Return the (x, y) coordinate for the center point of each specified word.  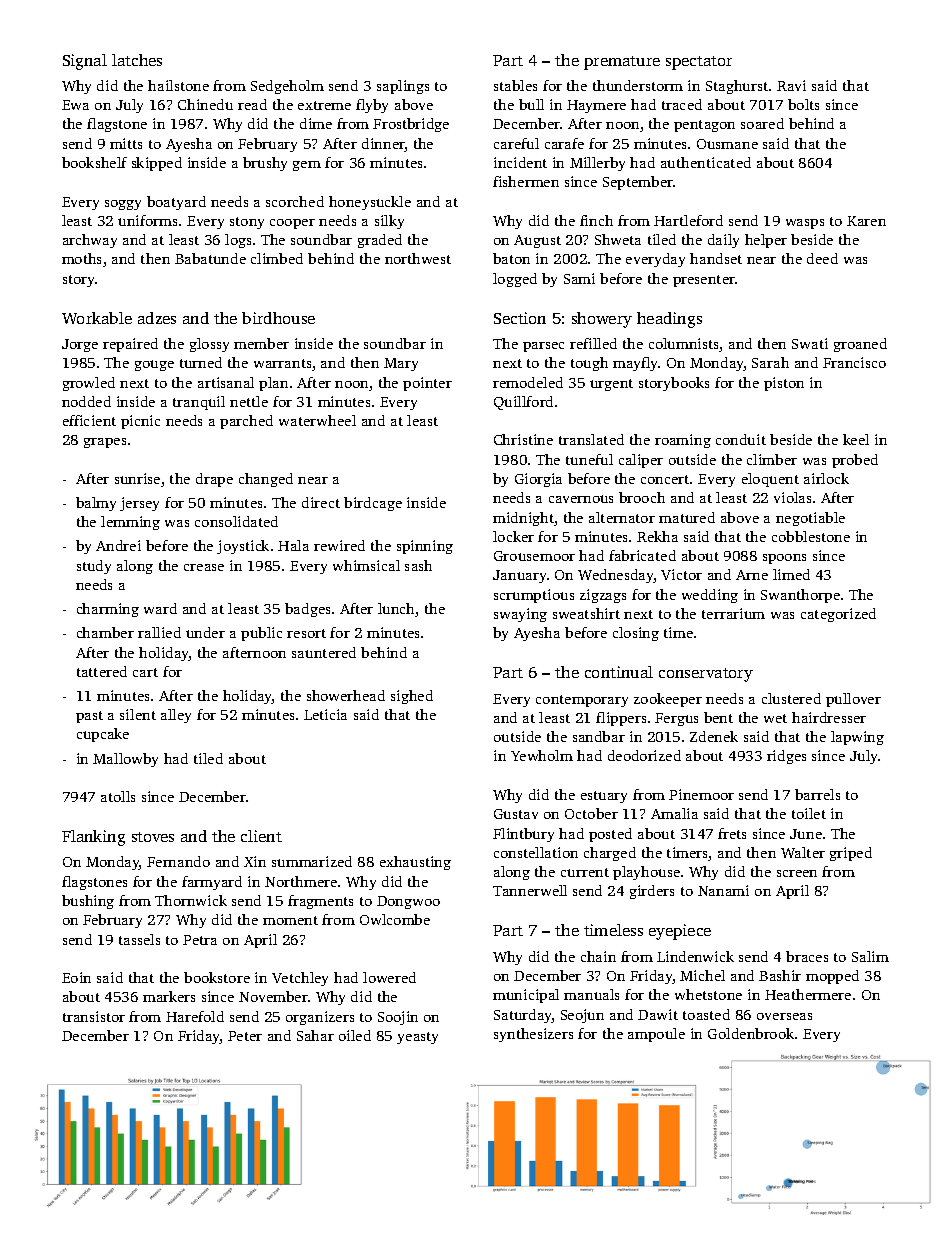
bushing (88, 902)
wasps (805, 224)
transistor (94, 1016)
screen (797, 873)
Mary (401, 364)
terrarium (733, 613)
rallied (159, 632)
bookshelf (94, 162)
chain (598, 956)
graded (380, 241)
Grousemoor (534, 556)
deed (822, 258)
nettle (249, 401)
